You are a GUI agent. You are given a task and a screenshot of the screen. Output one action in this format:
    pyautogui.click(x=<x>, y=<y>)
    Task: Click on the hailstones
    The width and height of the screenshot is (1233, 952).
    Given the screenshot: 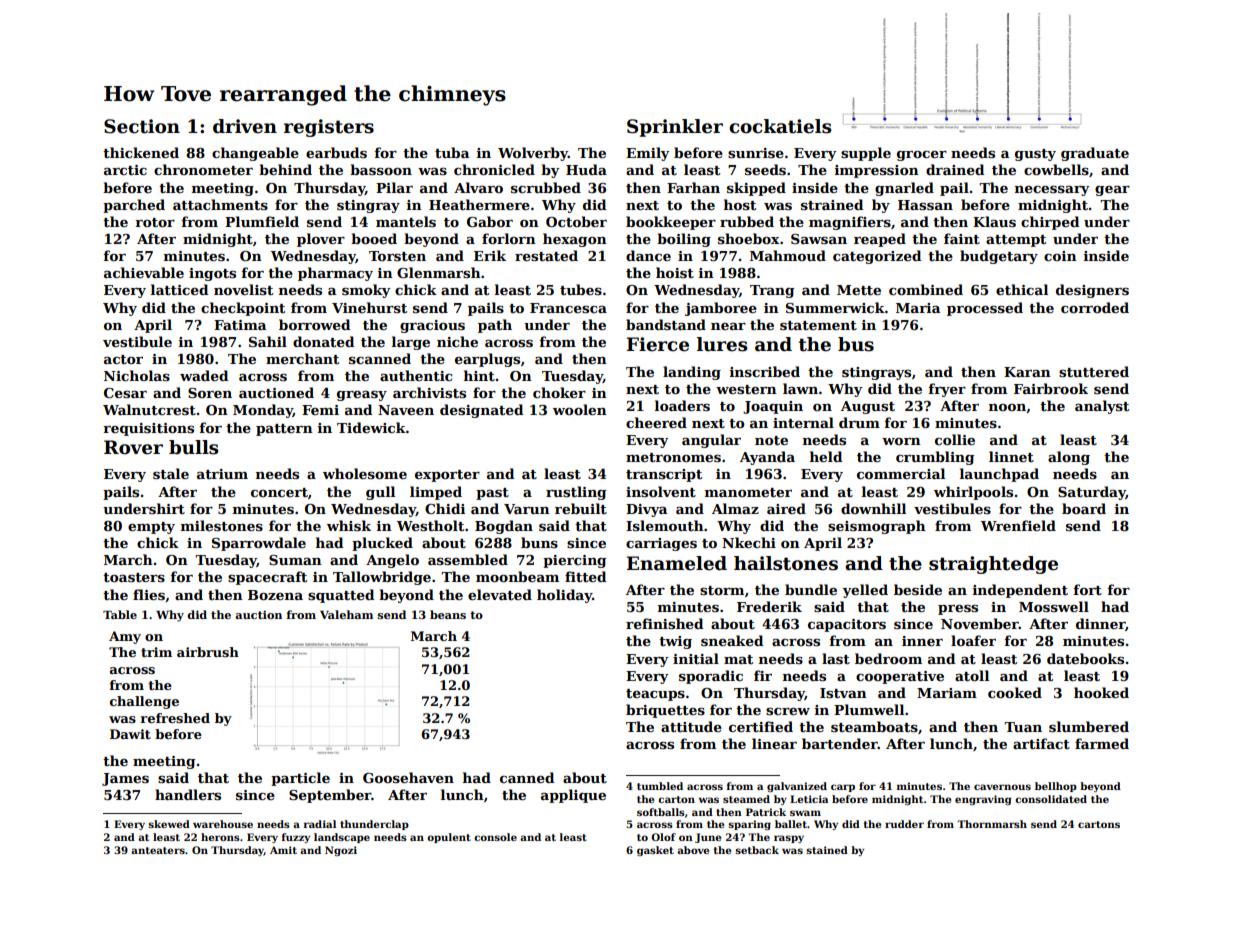 What is the action you would take?
    pyautogui.click(x=786, y=563)
